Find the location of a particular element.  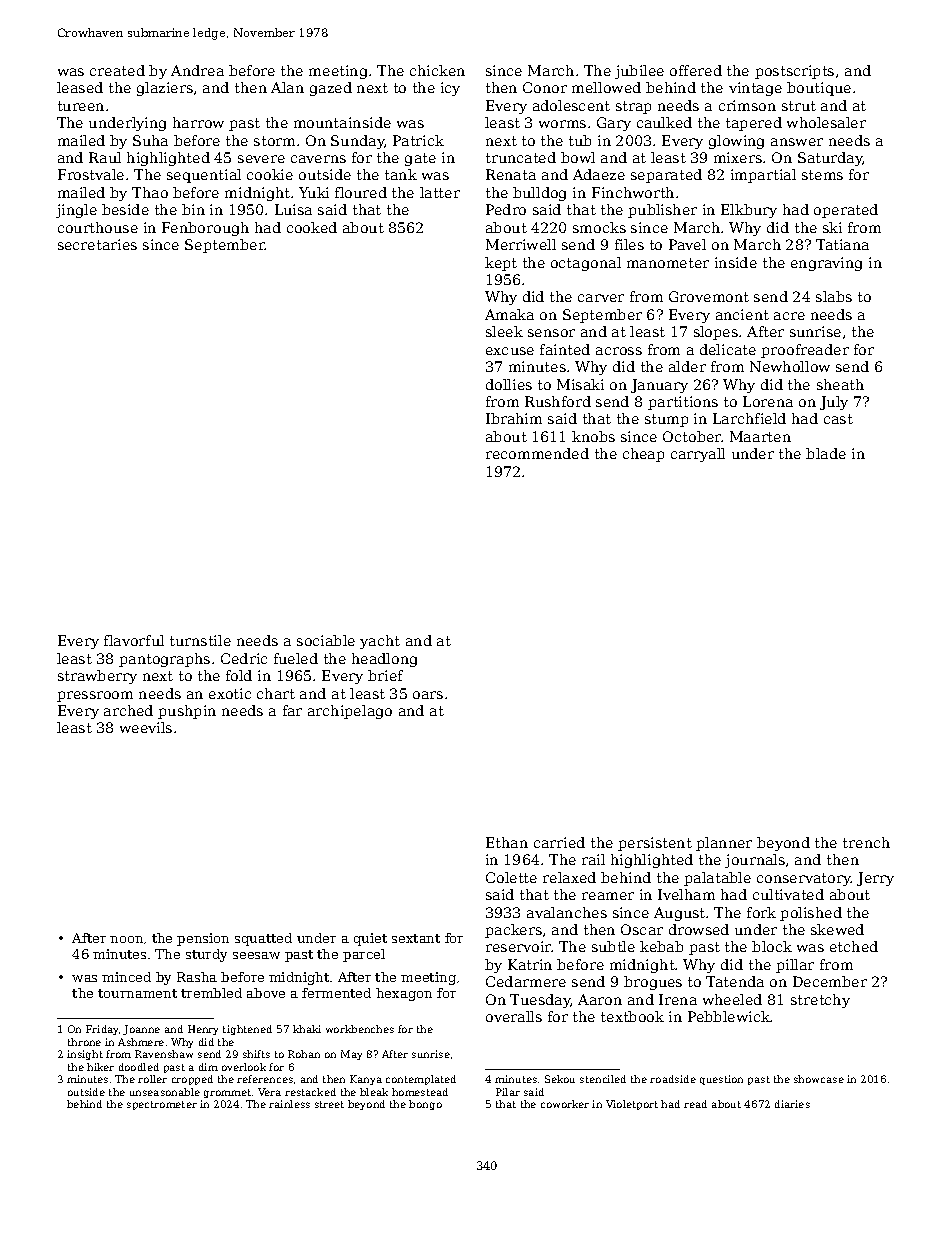

October is located at coordinates (692, 436).
